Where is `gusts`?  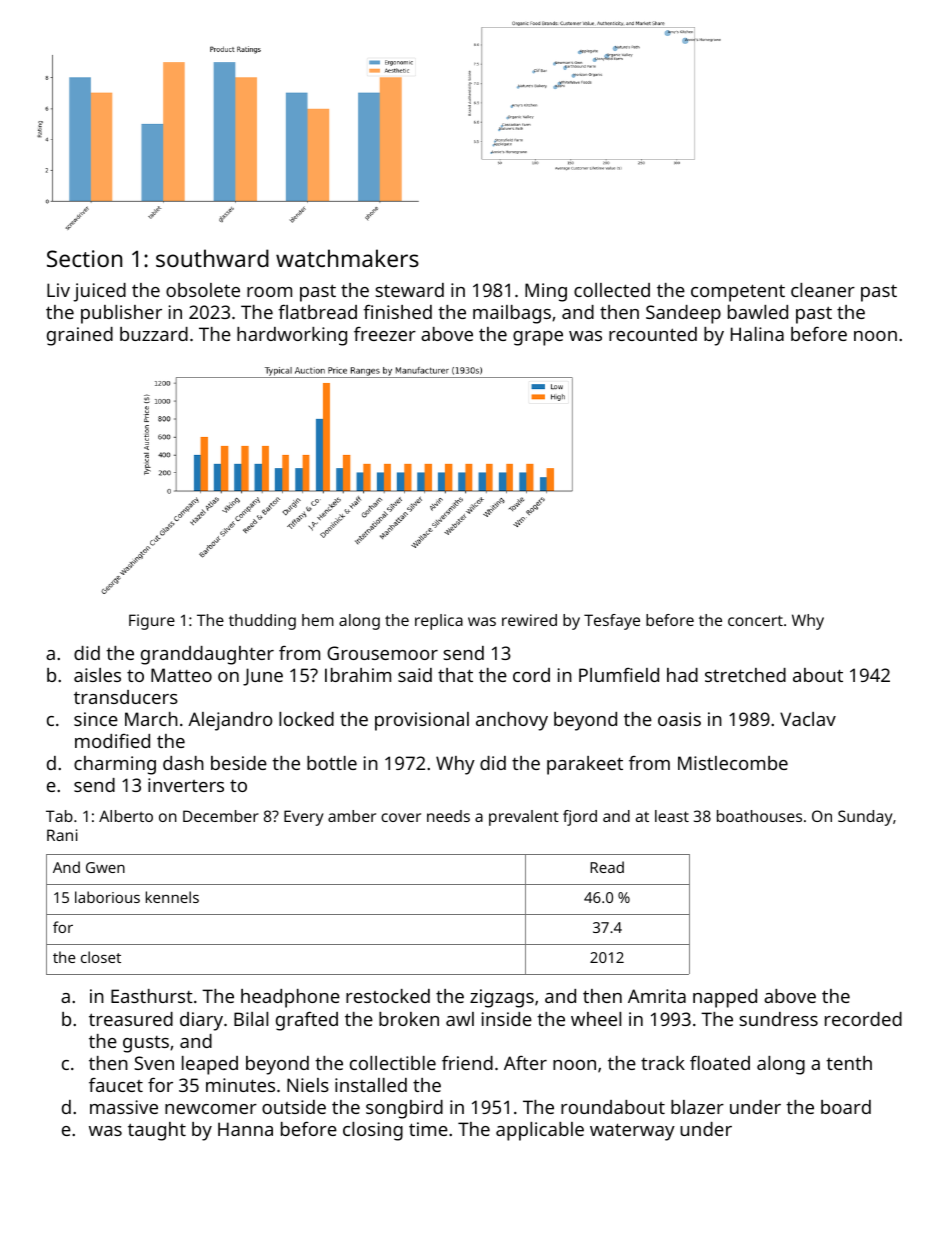
gusts is located at coordinates (146, 1044).
